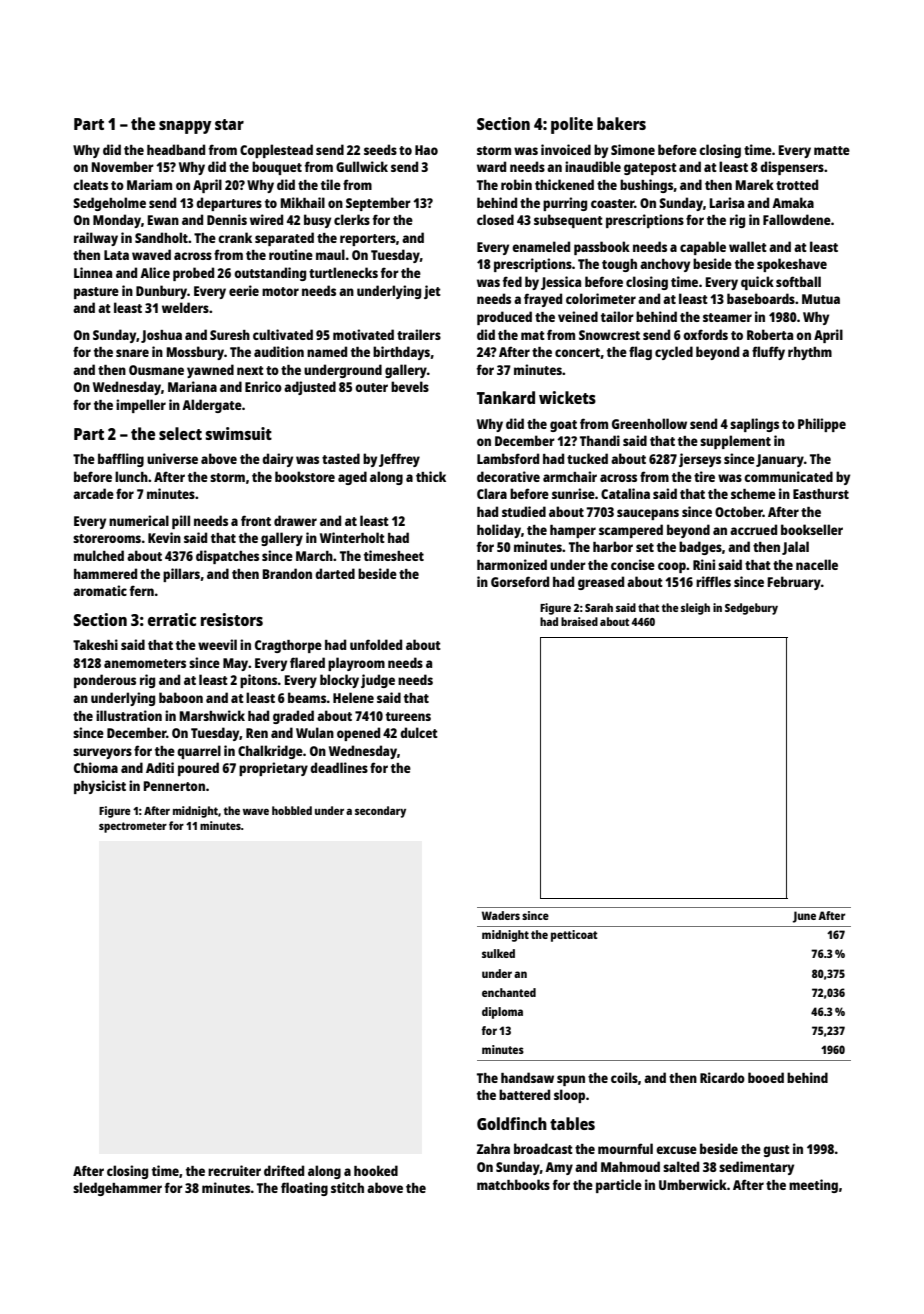 The image size is (924, 1314). What do you see at coordinates (121, 460) in the screenshot?
I see `baffling` at bounding box center [121, 460].
